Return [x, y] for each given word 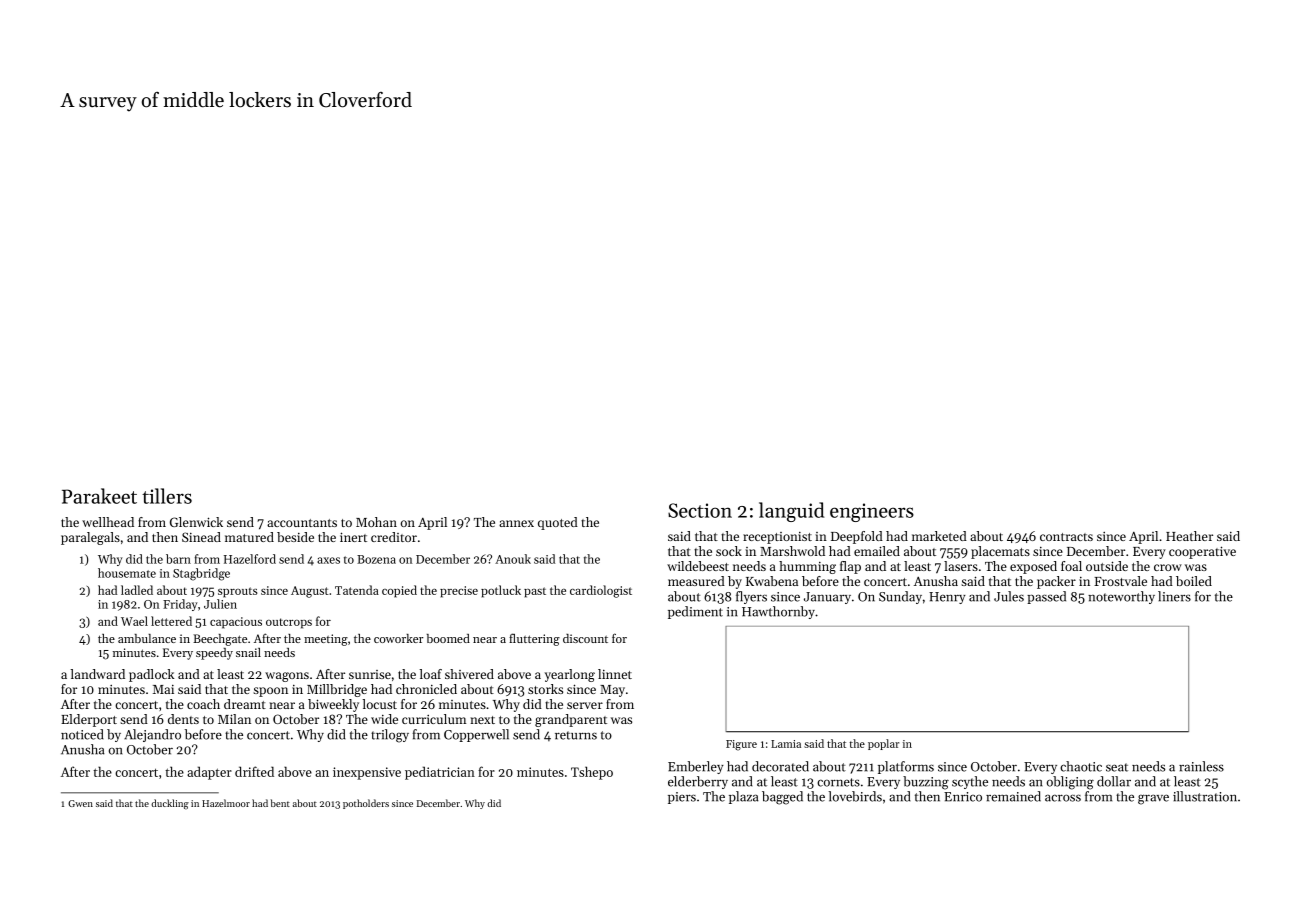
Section [700, 510]
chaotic [1081, 766]
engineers [872, 512]
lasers [961, 566]
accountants [302, 523]
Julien [220, 604]
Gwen [80, 803]
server [585, 705]
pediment [695, 612]
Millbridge [337, 690]
